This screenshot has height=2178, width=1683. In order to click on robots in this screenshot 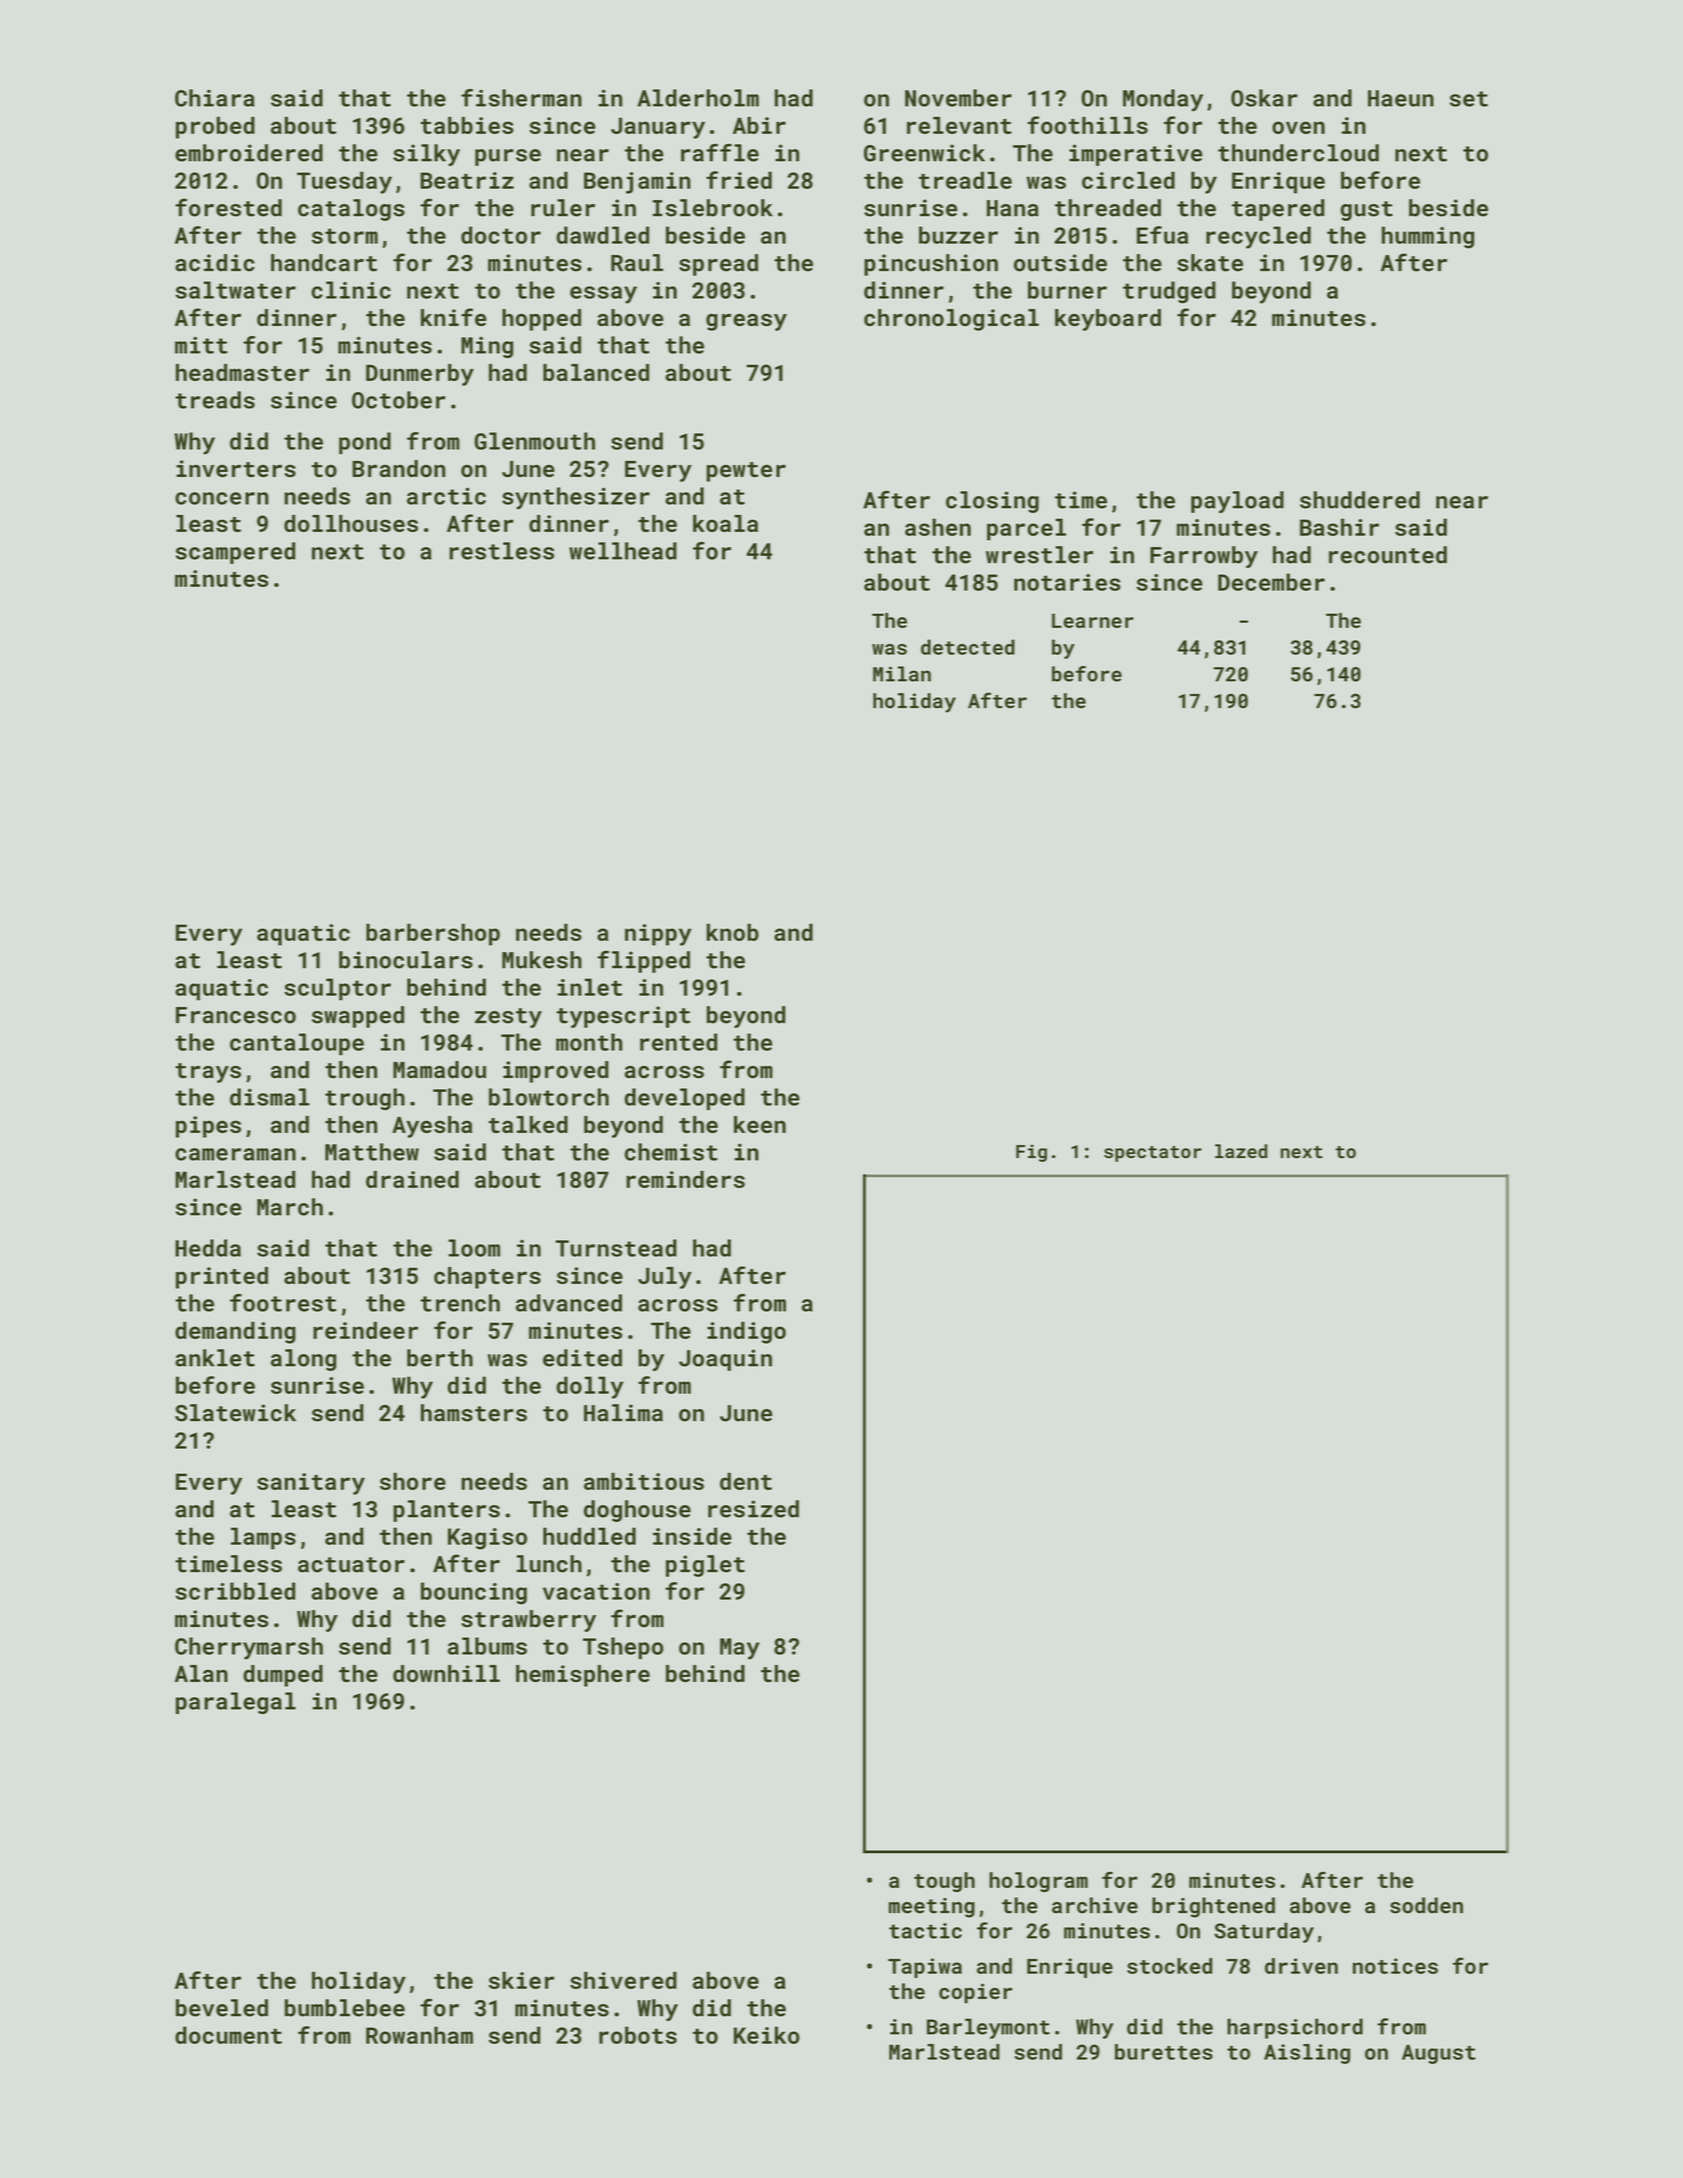, I will do `click(638, 2035)`.
